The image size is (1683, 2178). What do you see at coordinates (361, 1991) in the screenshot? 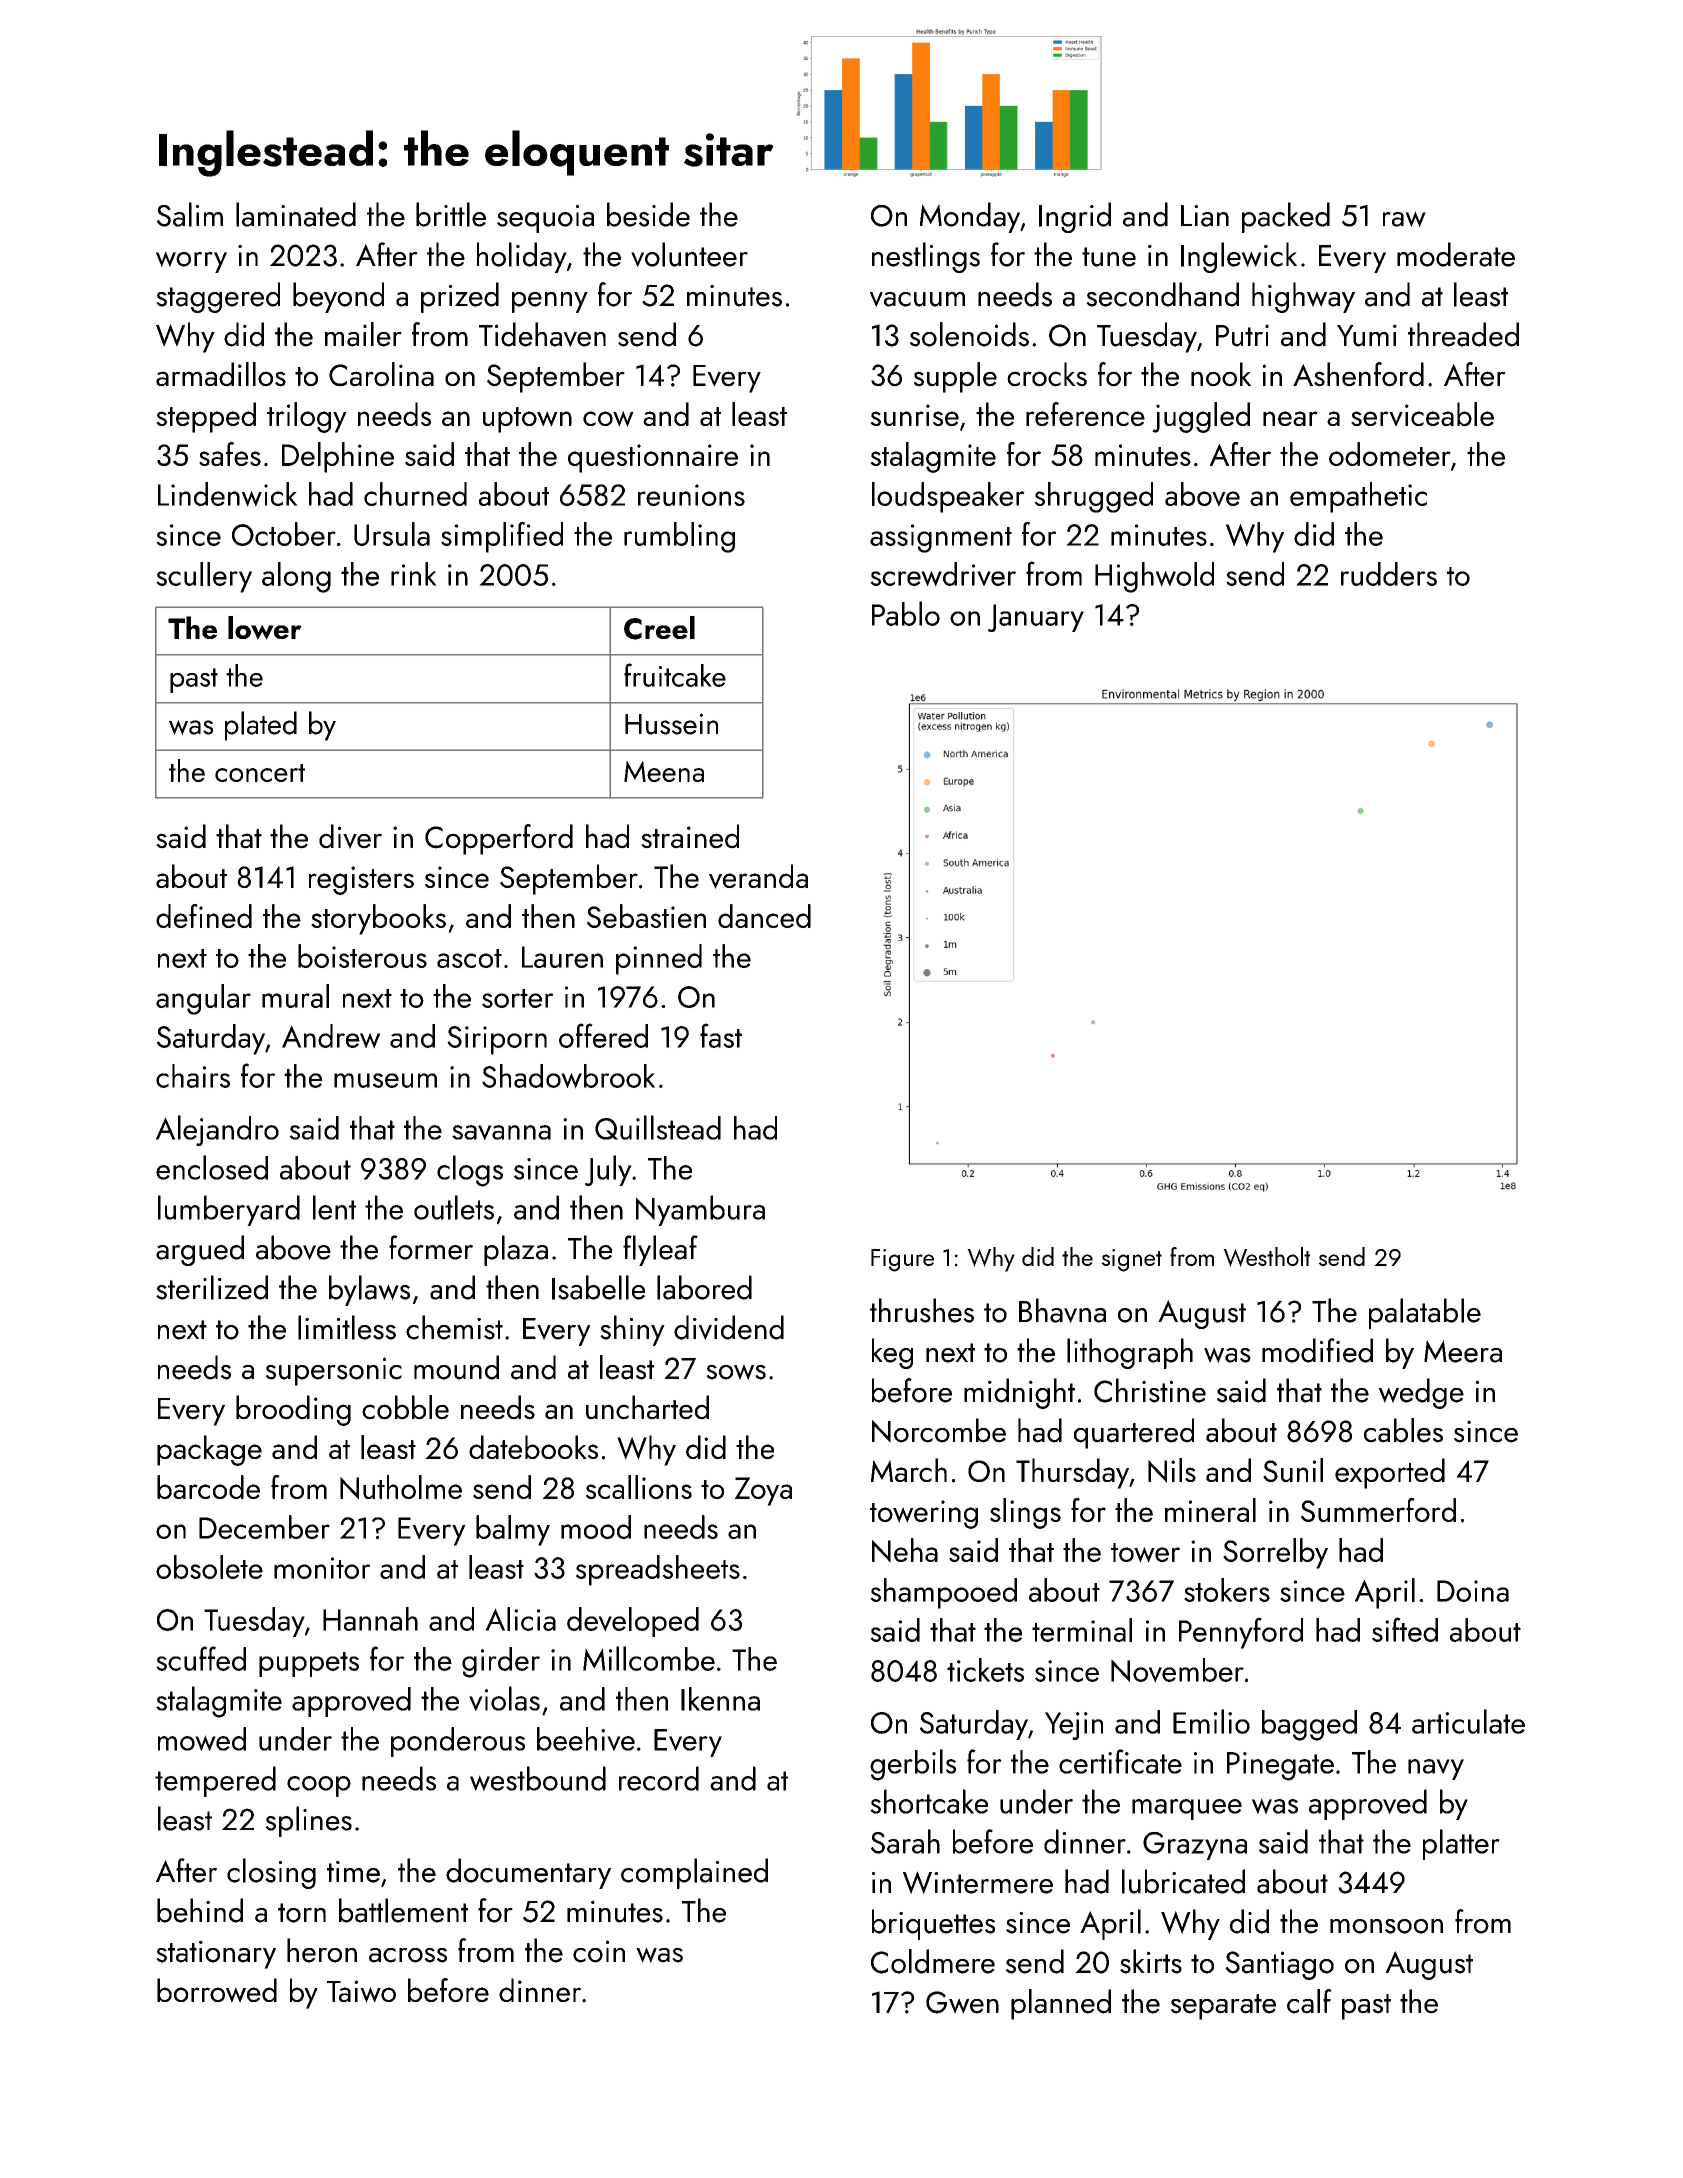
I see `Taiwo` at bounding box center [361, 1991].
